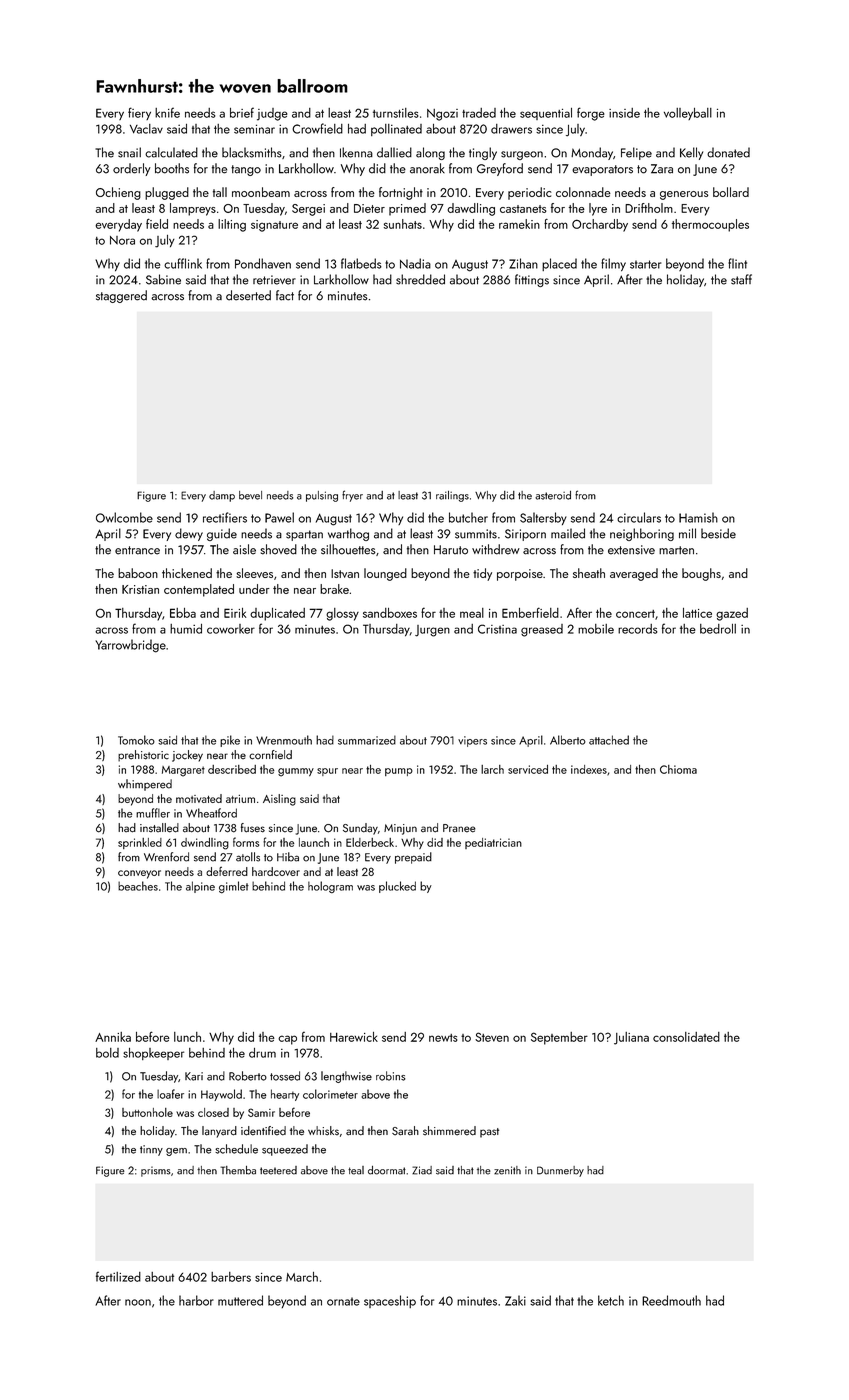  Describe the element at coordinates (138, 886) in the screenshot. I see `beaches` at that location.
